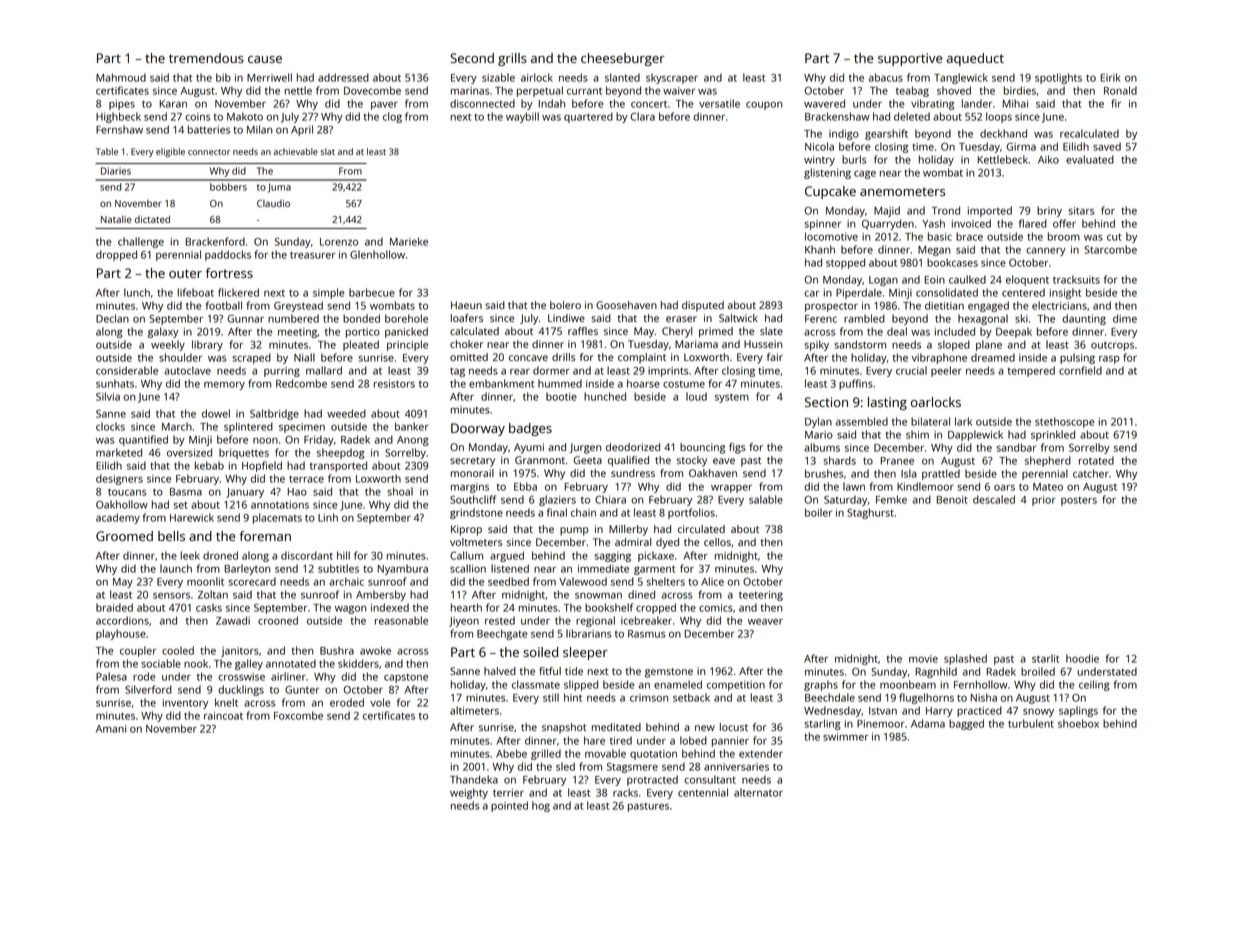 Image resolution: width=1233 pixels, height=952 pixels. I want to click on cornfield, so click(1080, 370).
